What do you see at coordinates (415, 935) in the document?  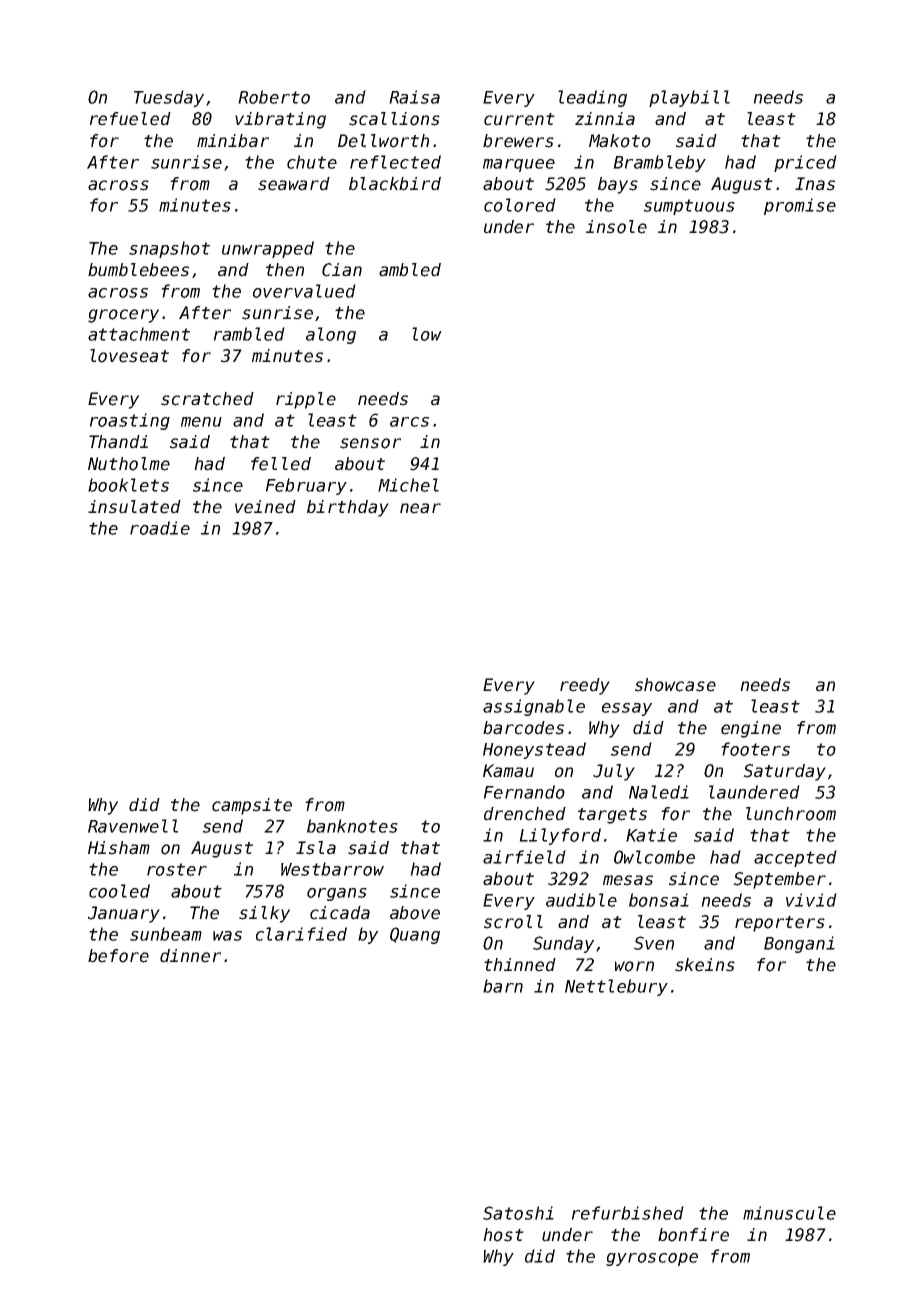 I see `Quang` at bounding box center [415, 935].
